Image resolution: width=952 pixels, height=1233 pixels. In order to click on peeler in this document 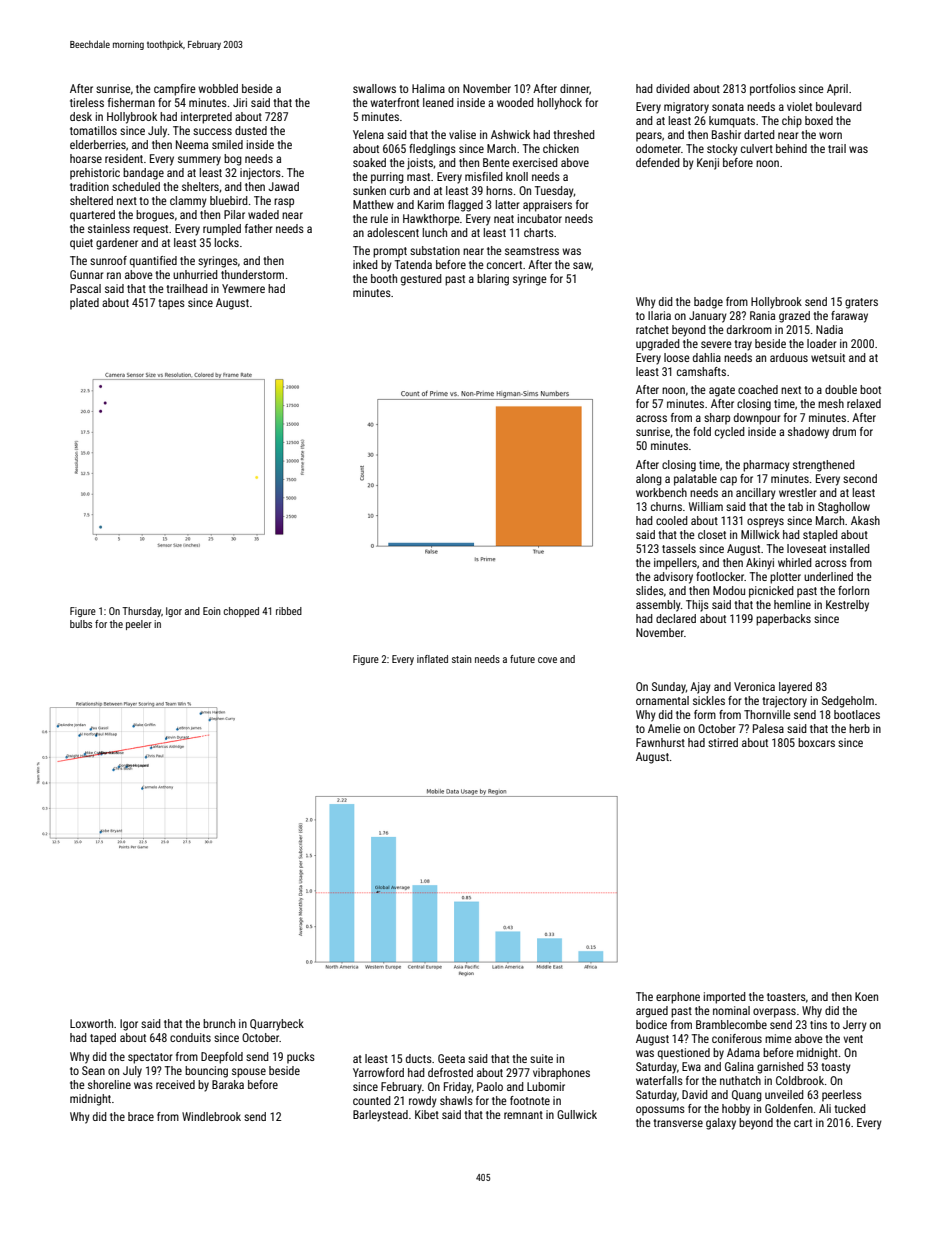, I will do `click(139, 625)`.
